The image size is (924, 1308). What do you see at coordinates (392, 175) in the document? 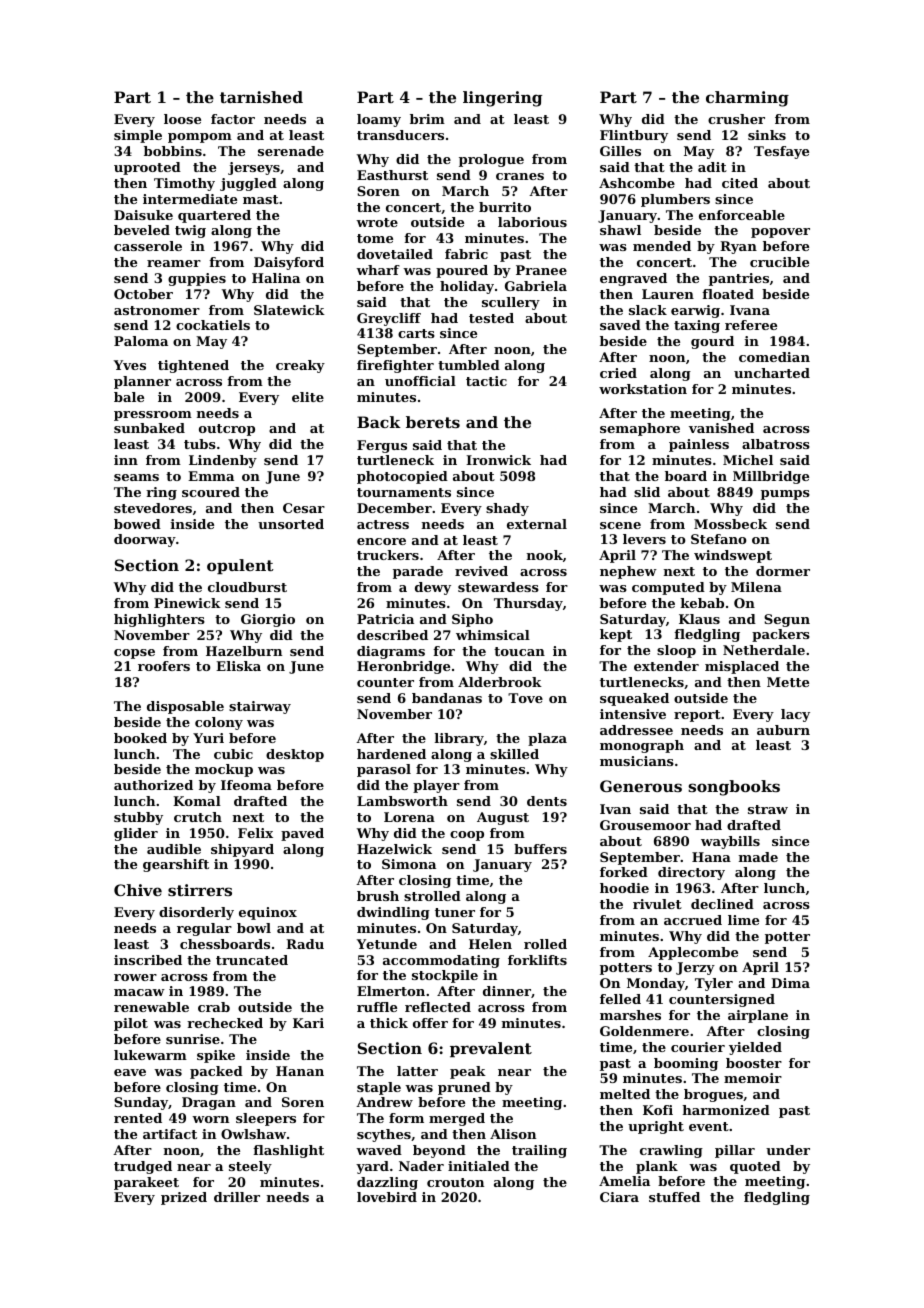
I see `Easthurst` at bounding box center [392, 175].
